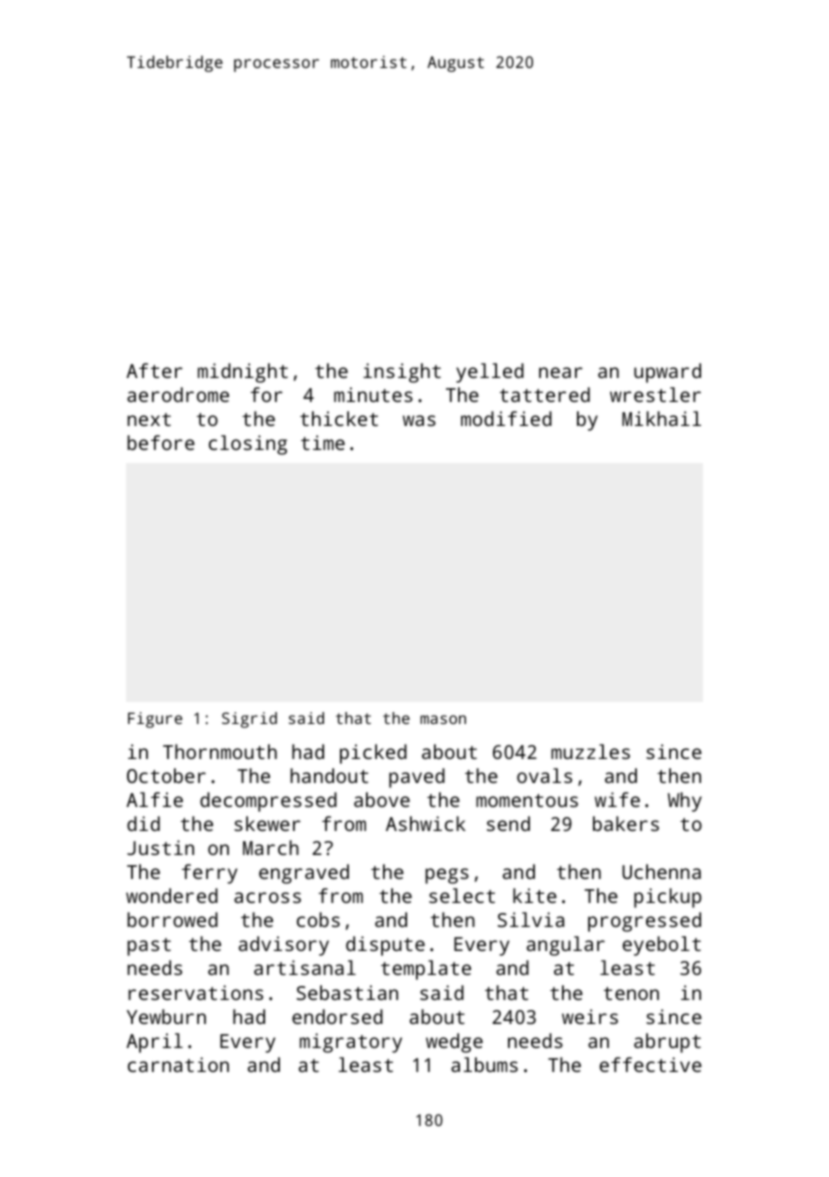 This screenshot has width=829, height=1177. What do you see at coordinates (382, 799) in the screenshot?
I see `above` at bounding box center [382, 799].
